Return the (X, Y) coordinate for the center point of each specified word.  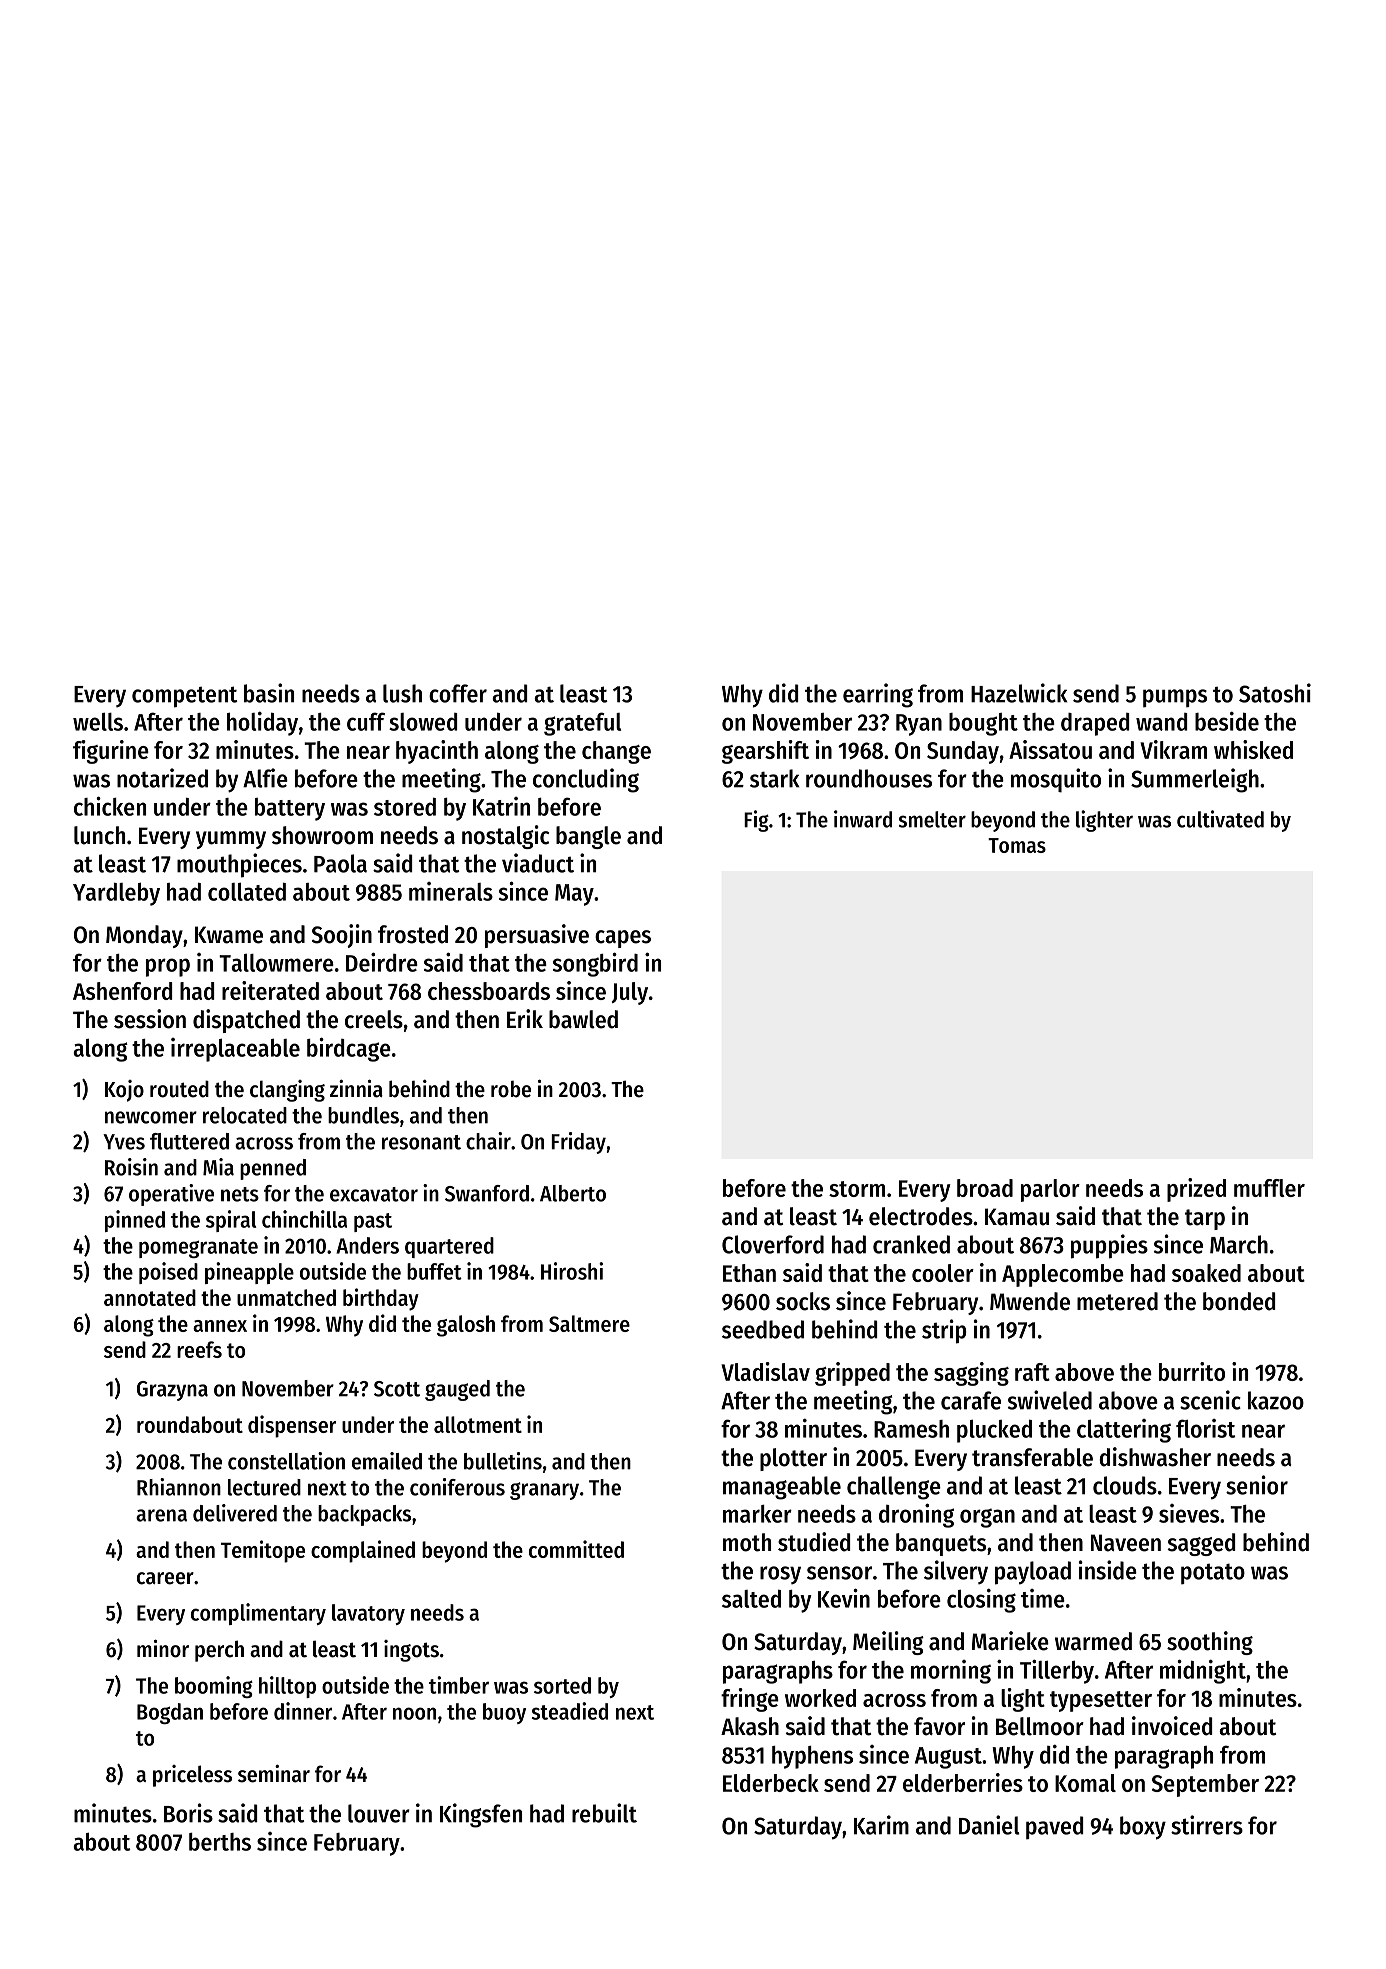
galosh (466, 1326)
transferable (1032, 1457)
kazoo (1276, 1400)
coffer (458, 693)
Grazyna (172, 1391)
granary (544, 1491)
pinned (135, 1221)
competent (185, 697)
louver (379, 1813)
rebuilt (604, 1813)
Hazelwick (1019, 693)
